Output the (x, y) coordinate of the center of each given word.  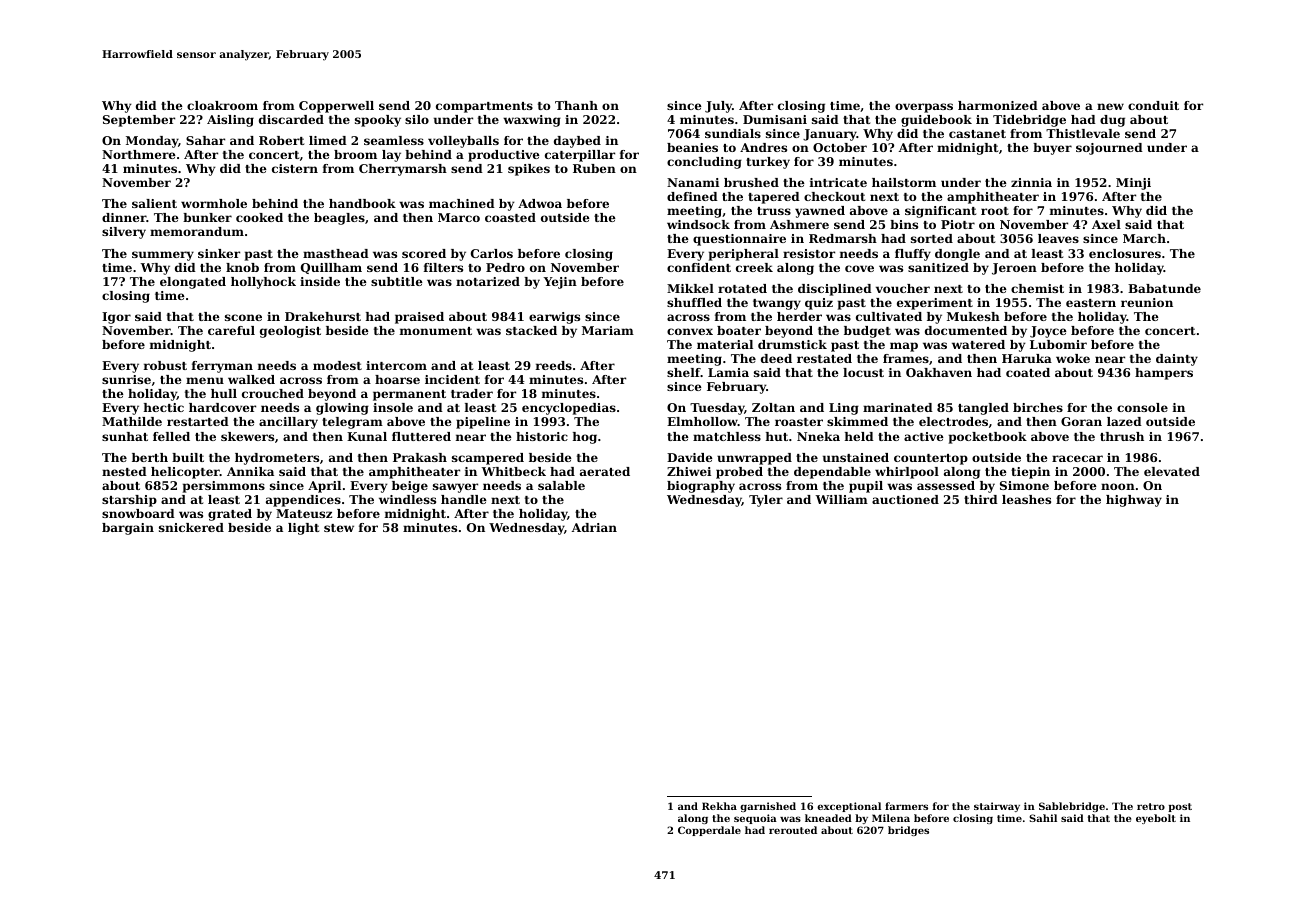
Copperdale (709, 831)
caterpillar (580, 156)
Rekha (719, 806)
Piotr (958, 224)
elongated (193, 283)
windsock (698, 224)
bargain (128, 529)
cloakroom (222, 105)
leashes (1026, 499)
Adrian (594, 527)
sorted (932, 238)
